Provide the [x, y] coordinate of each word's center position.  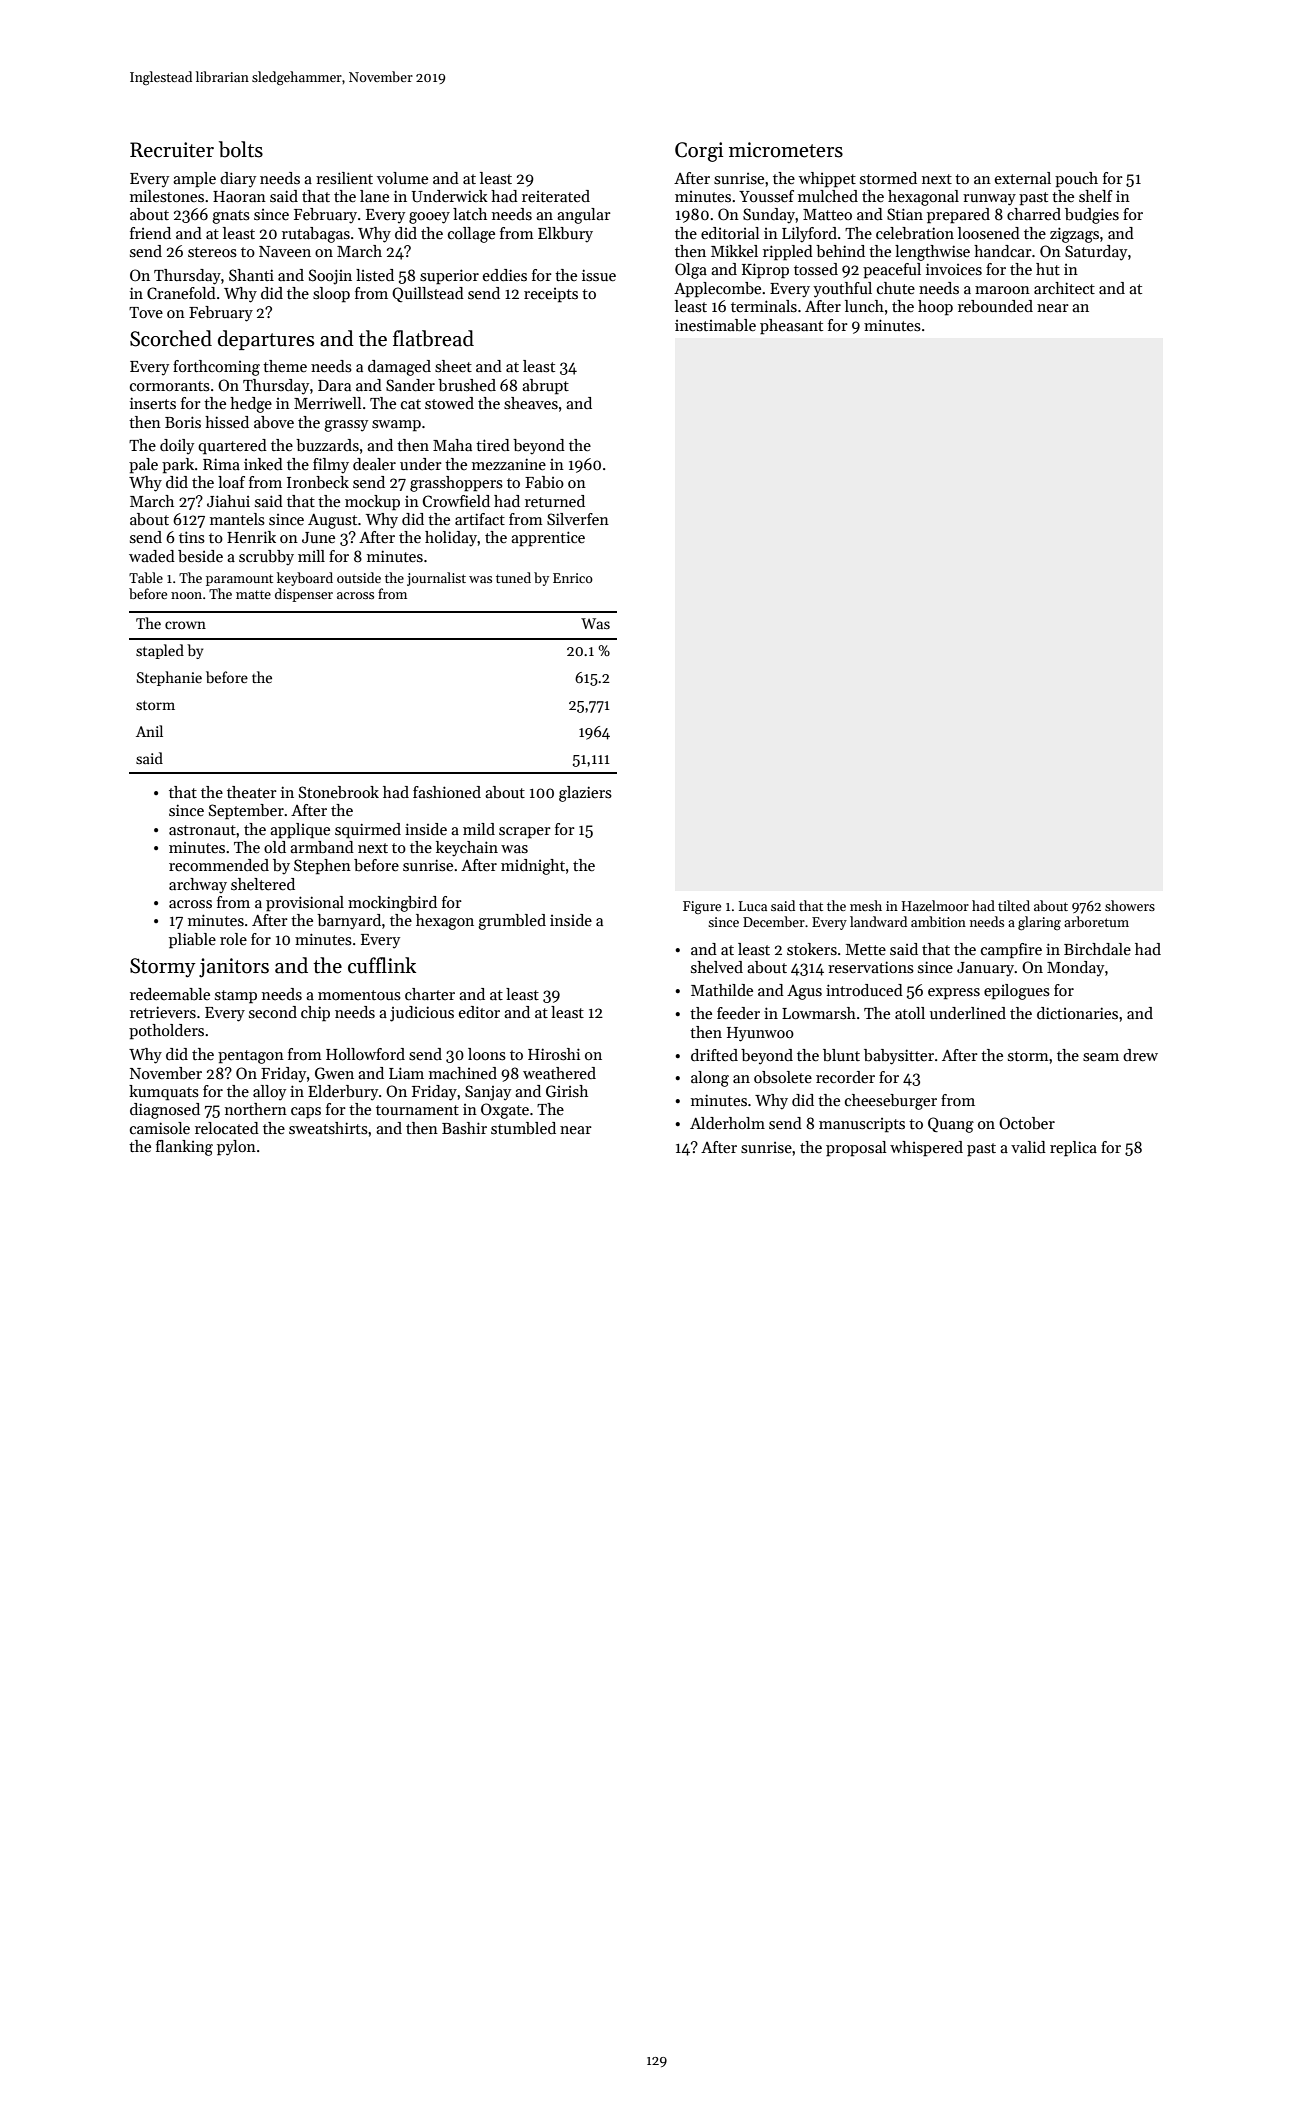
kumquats [164, 1093]
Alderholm [727, 1123]
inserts [153, 403]
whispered [926, 1149]
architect [1064, 288]
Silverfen [578, 519]
